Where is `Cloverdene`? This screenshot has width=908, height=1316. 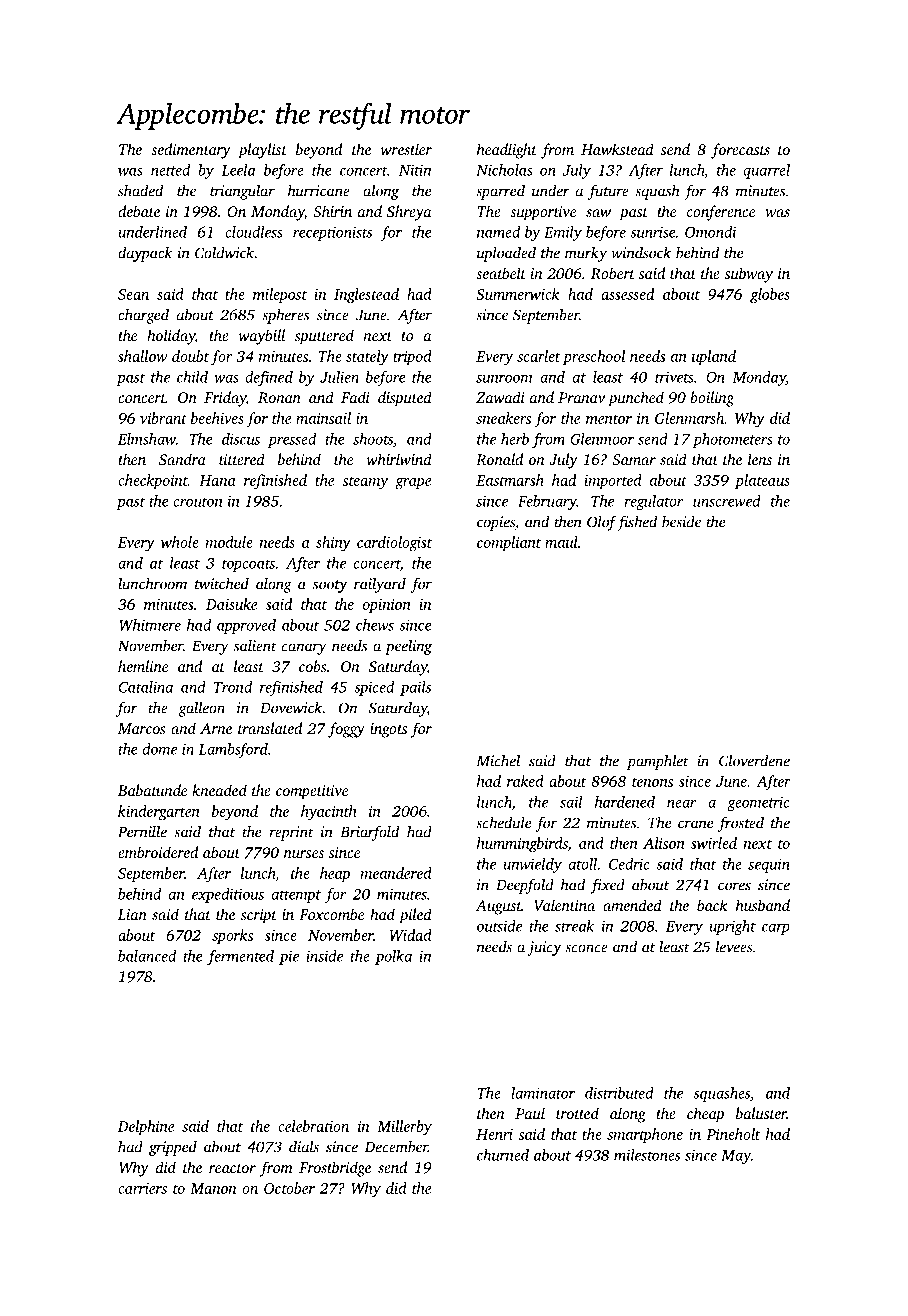 Cloverdene is located at coordinates (754, 760).
